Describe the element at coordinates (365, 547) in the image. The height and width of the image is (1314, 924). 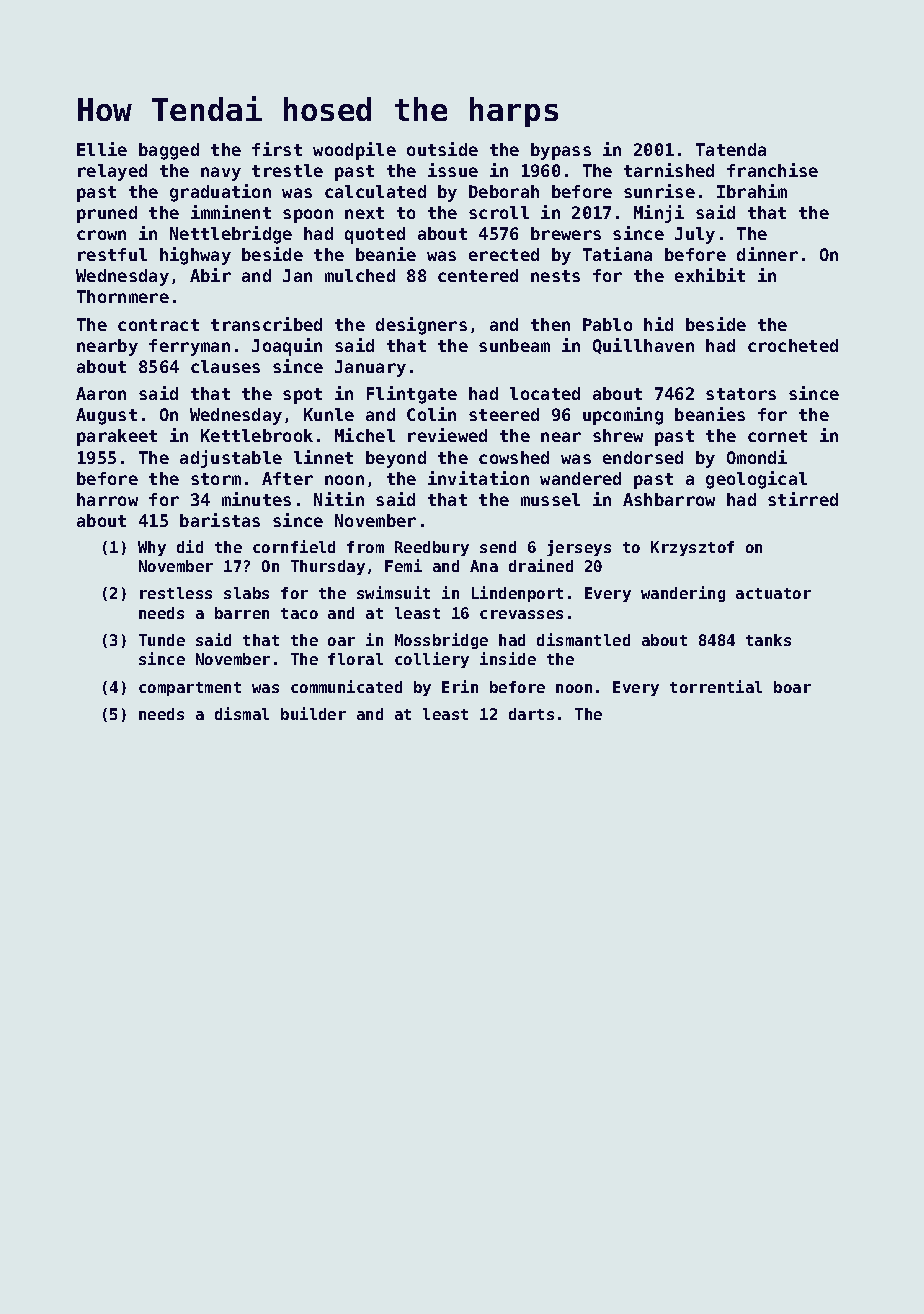
I see `from` at that location.
